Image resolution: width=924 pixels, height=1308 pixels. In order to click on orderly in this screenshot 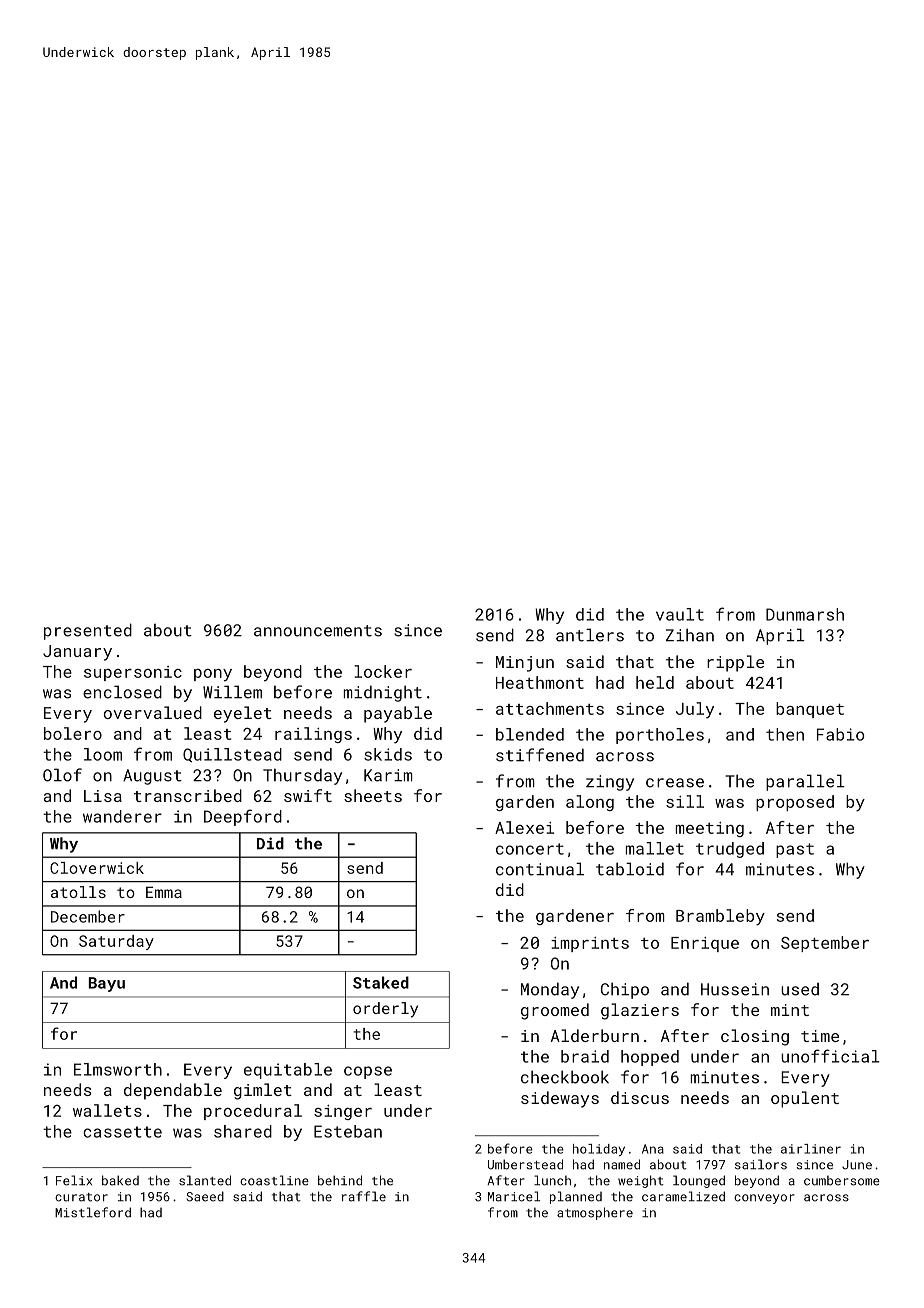, I will do `click(385, 1010)`.
